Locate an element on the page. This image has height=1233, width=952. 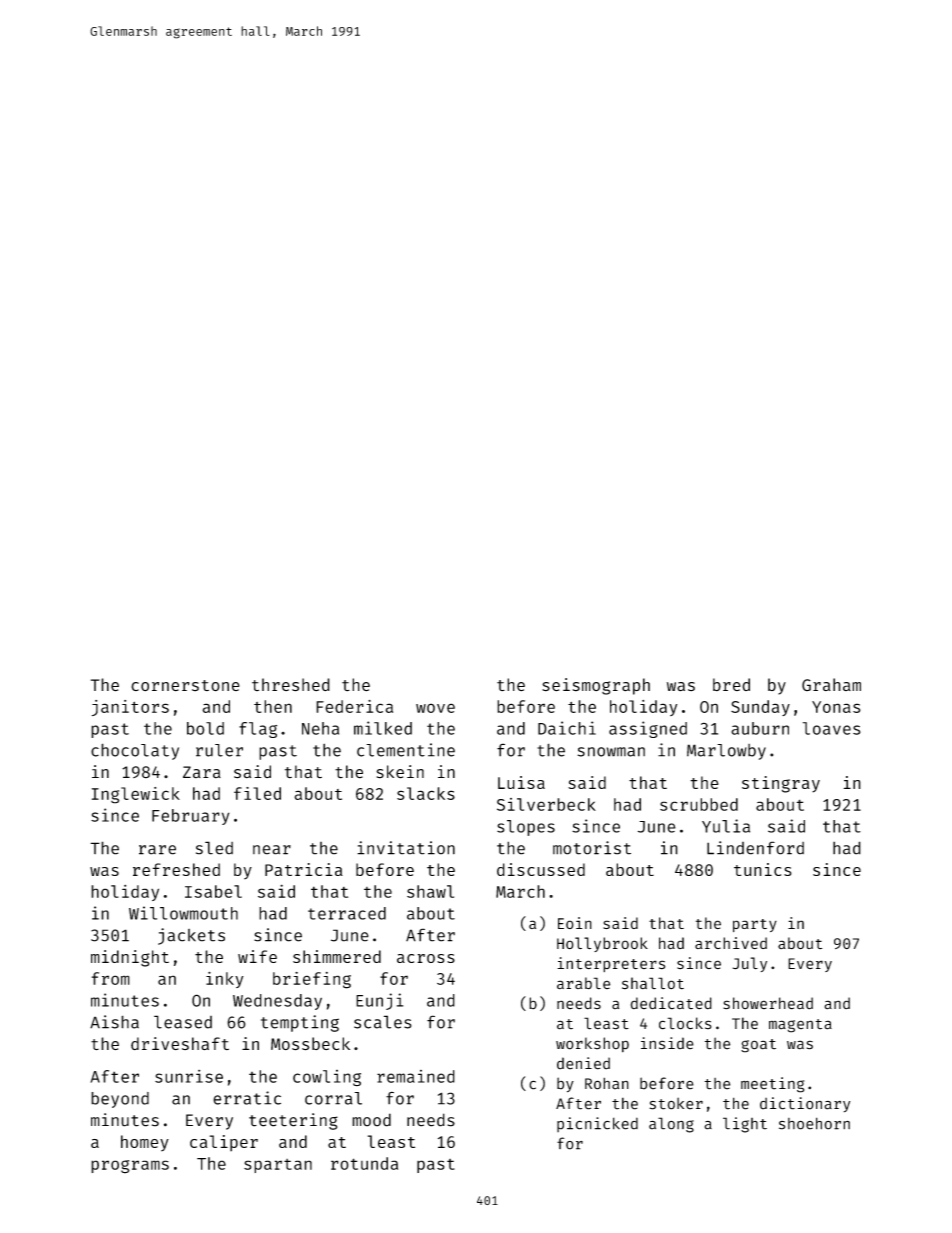
programs is located at coordinates (130, 1167).
